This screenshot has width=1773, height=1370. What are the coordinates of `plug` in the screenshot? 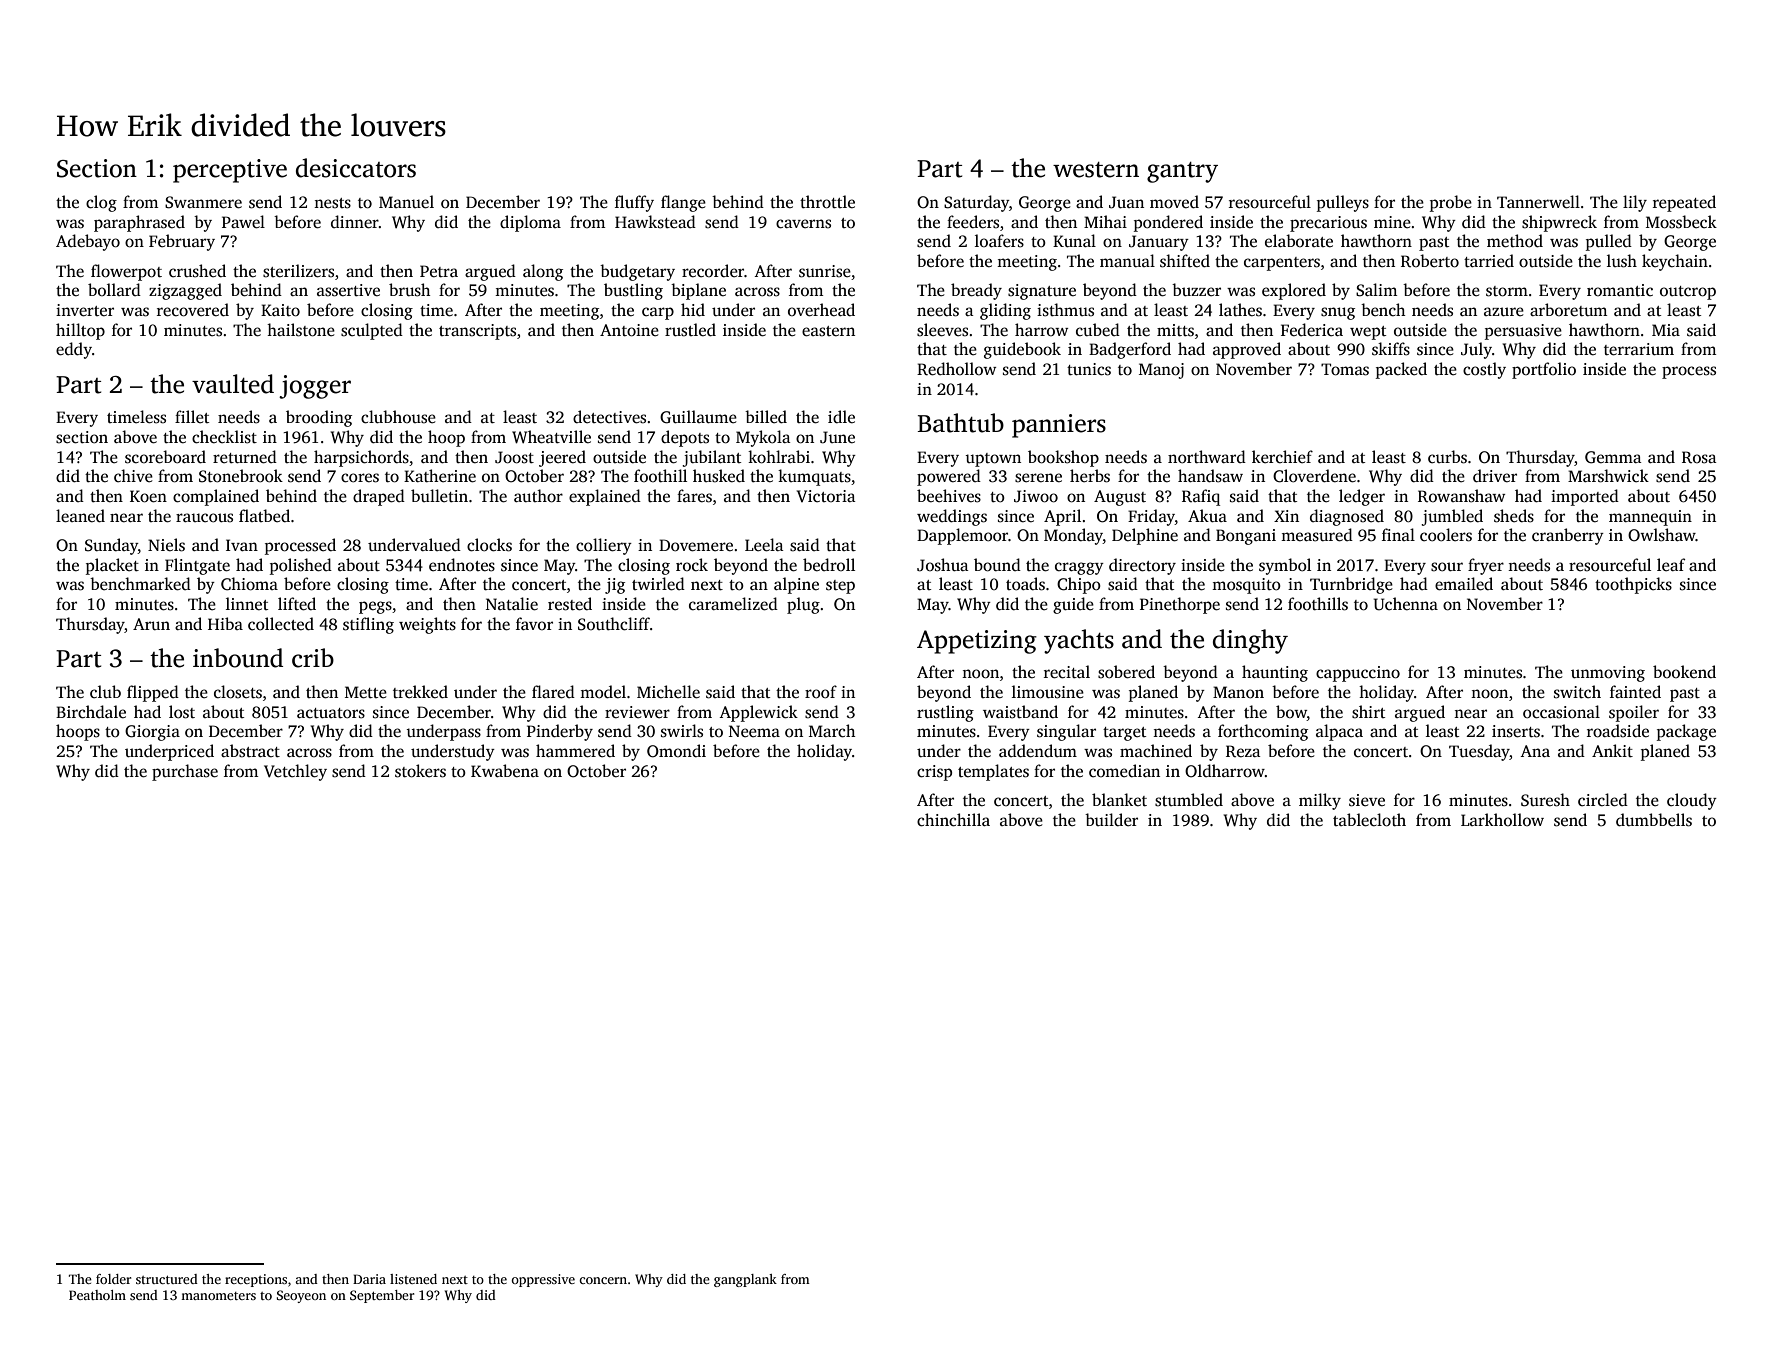 It's located at (803, 605).
